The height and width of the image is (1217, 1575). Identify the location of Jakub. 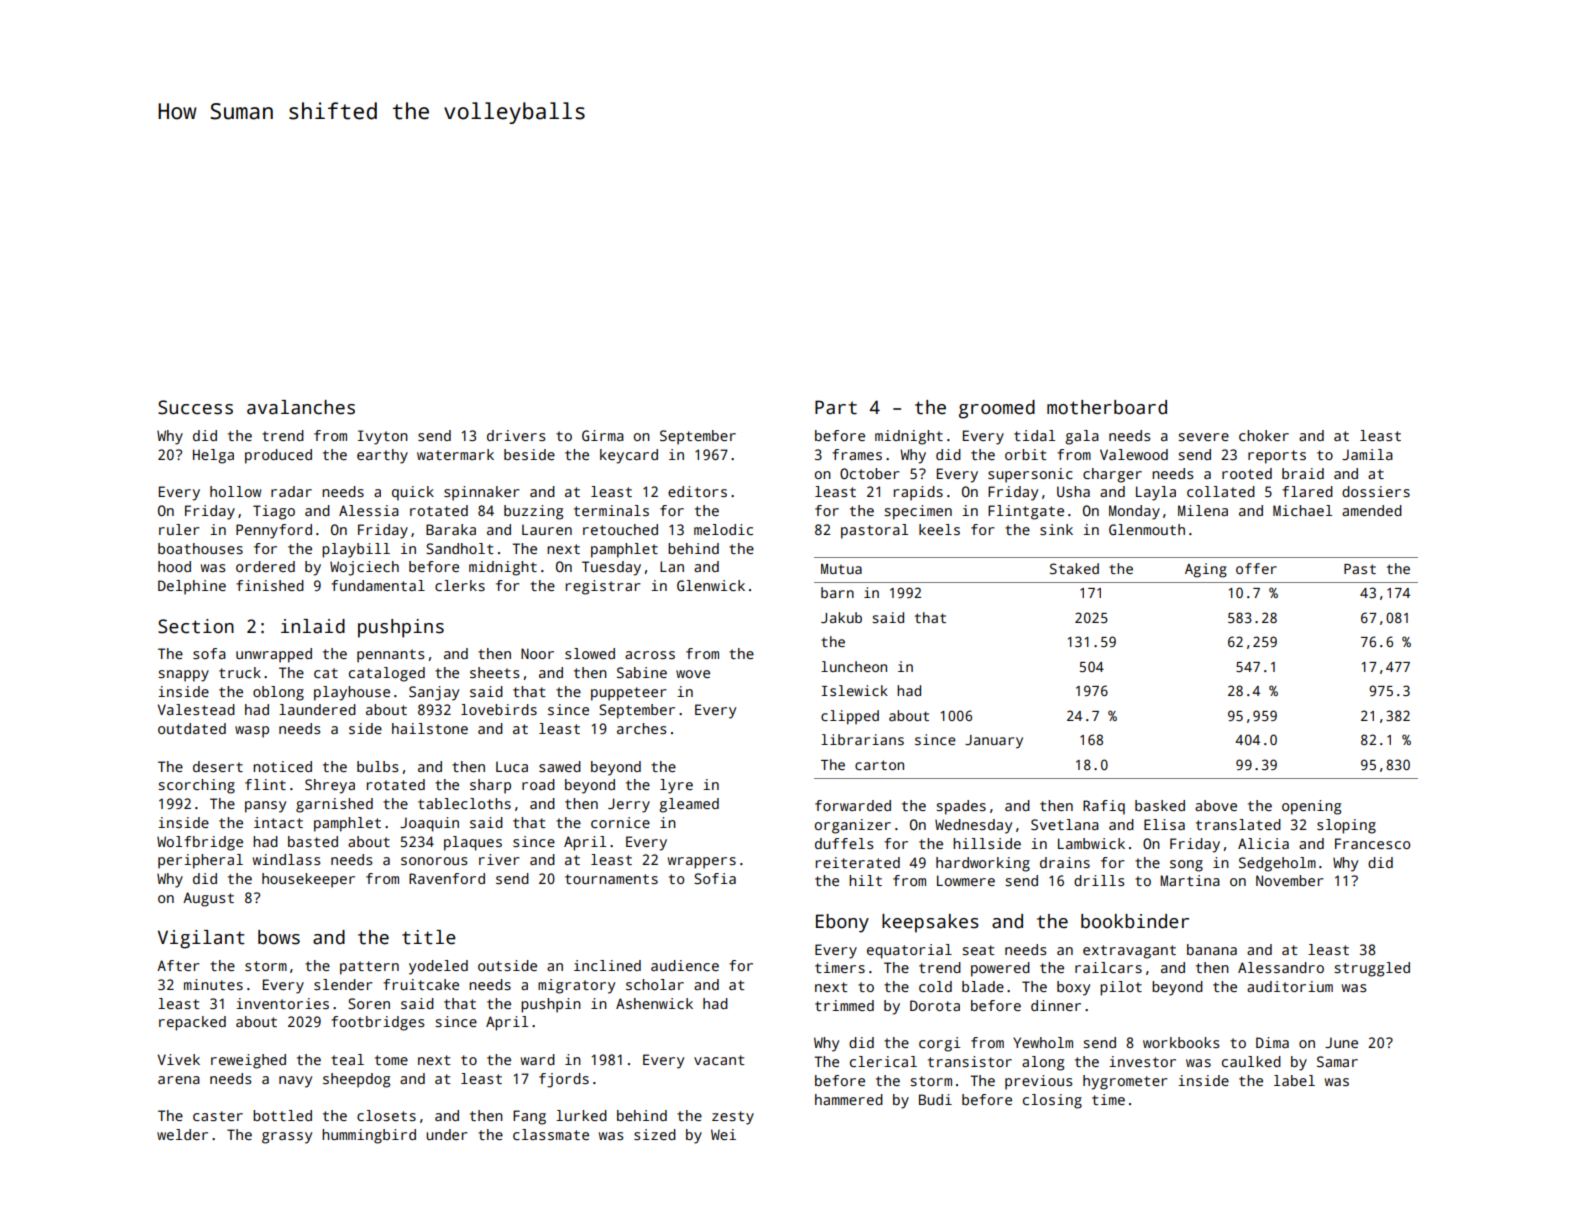
(841, 617).
